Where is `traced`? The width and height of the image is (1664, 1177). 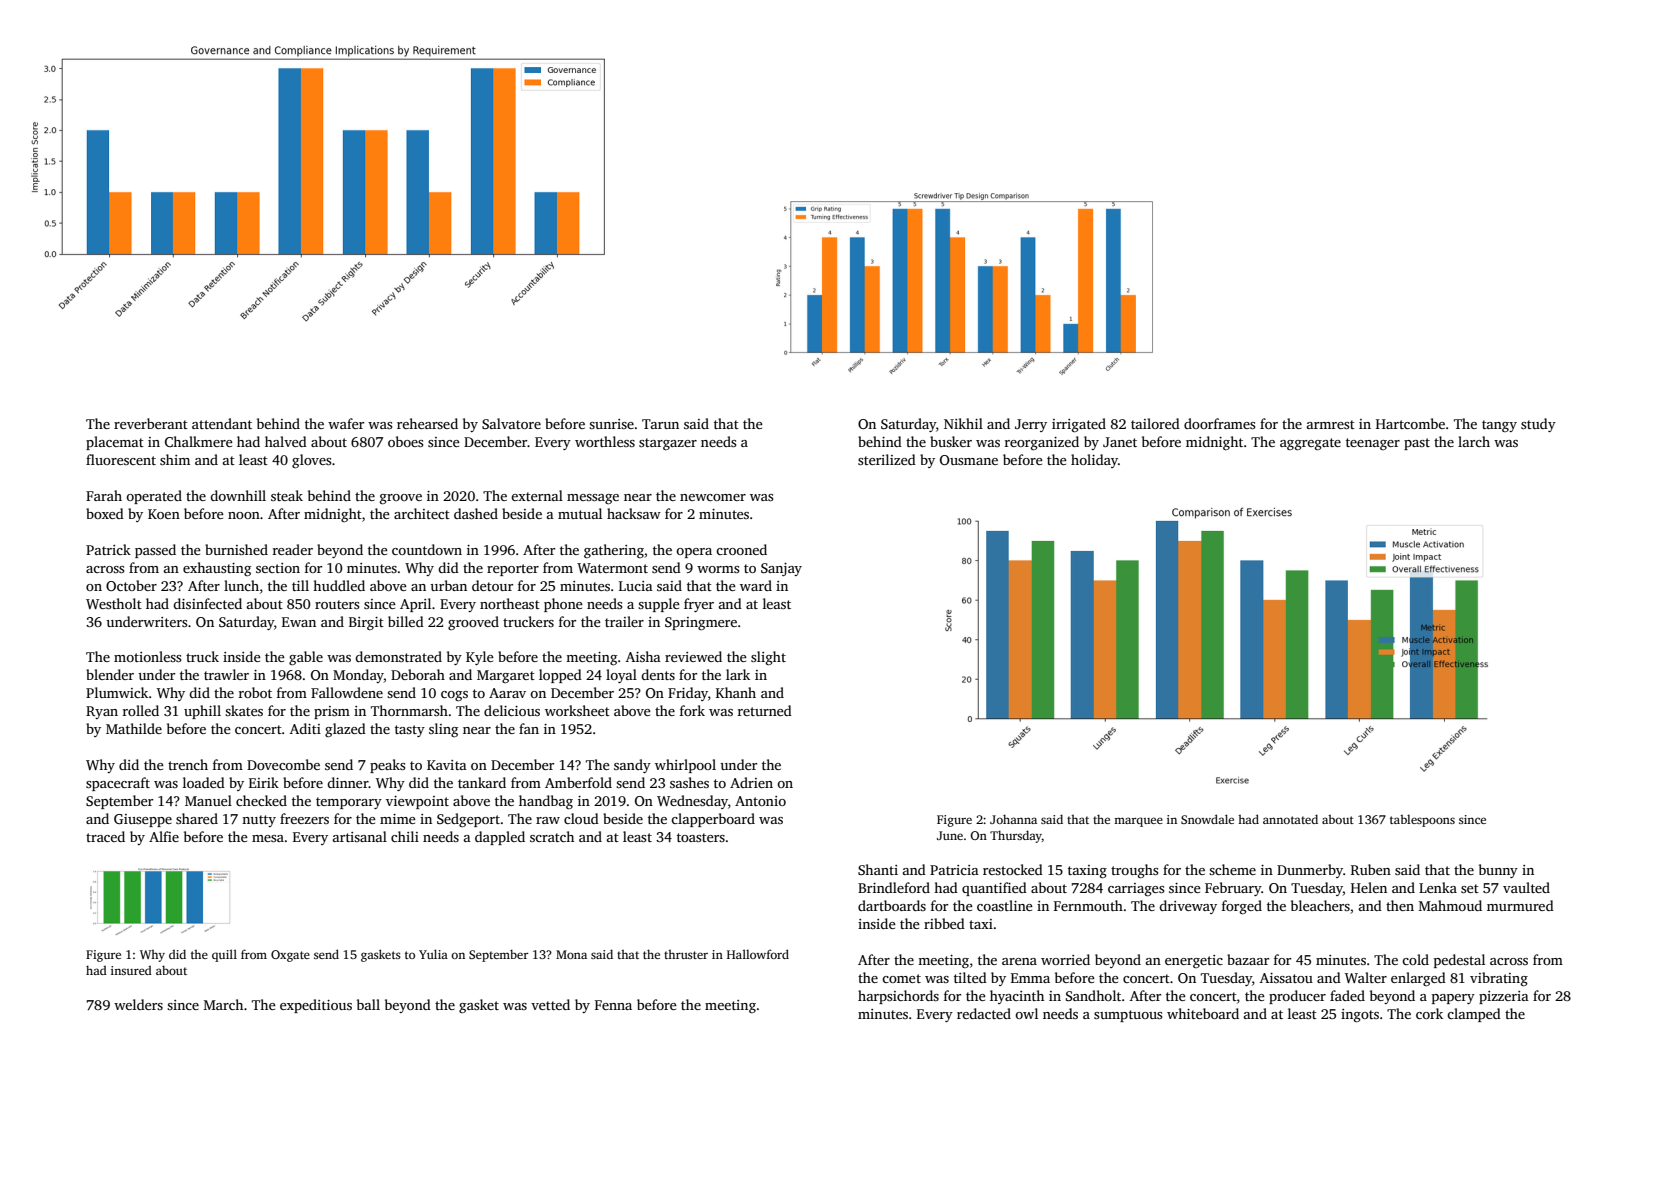
traced is located at coordinates (105, 836).
